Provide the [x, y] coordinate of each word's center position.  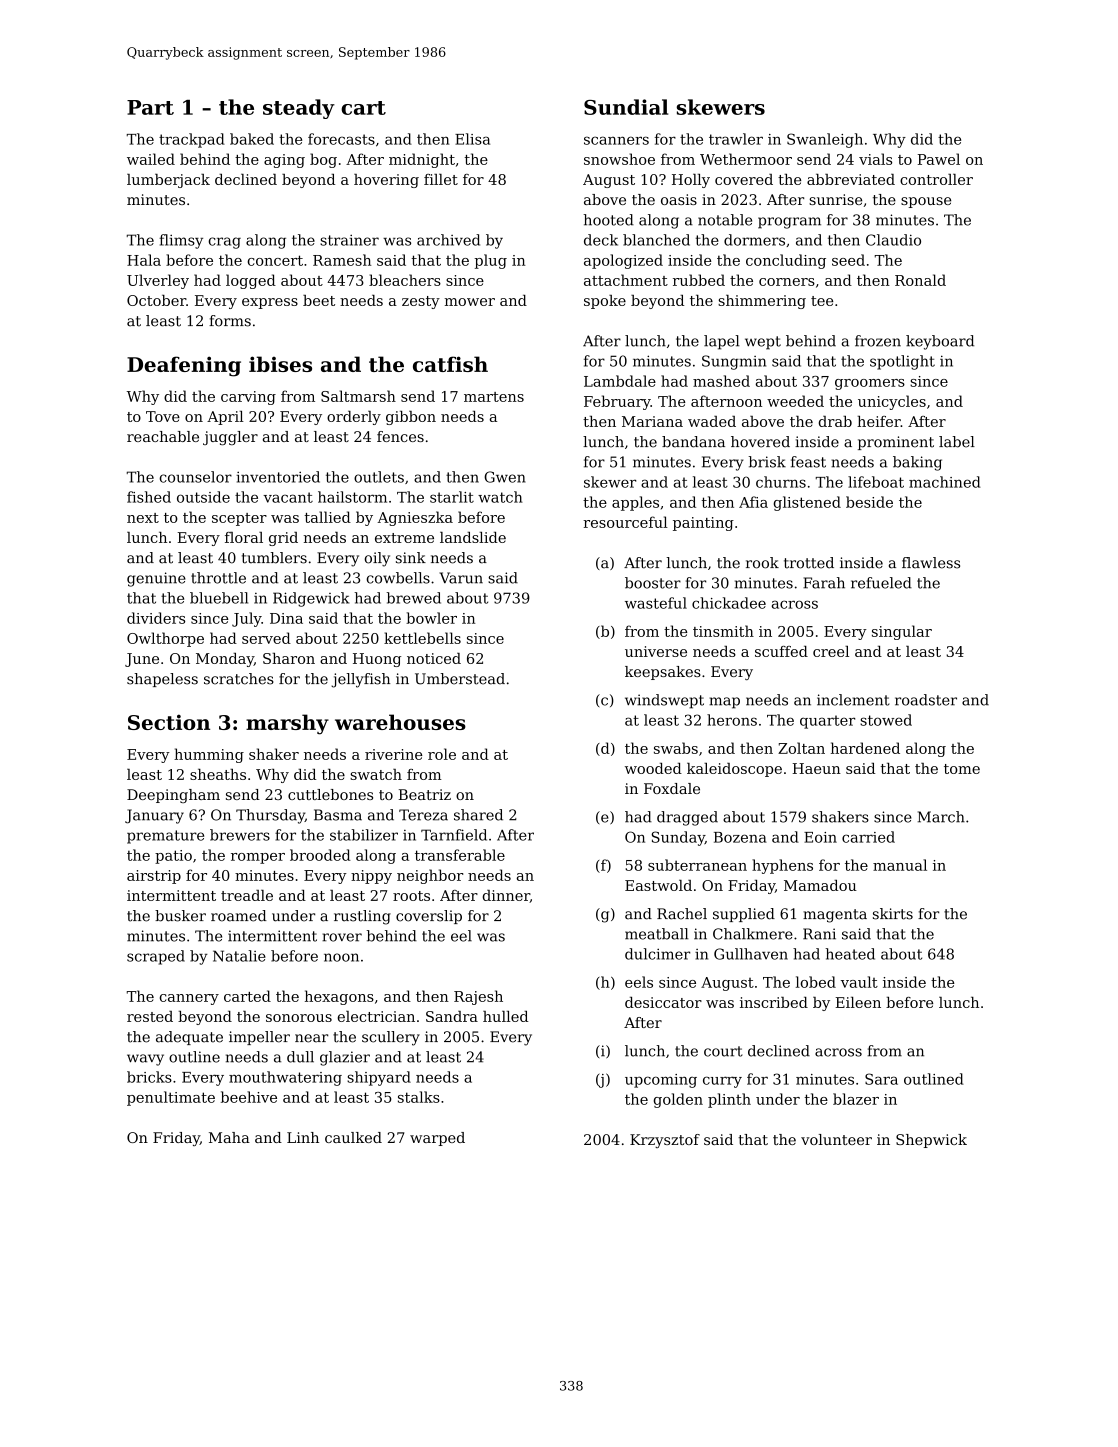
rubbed [699, 280]
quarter [827, 722]
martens [494, 397]
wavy [145, 1060]
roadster [926, 700]
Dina [286, 618]
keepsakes [663, 673]
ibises [280, 364]
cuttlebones [330, 794]
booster [653, 583]
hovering [386, 181]
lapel [722, 342]
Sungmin [734, 362]
